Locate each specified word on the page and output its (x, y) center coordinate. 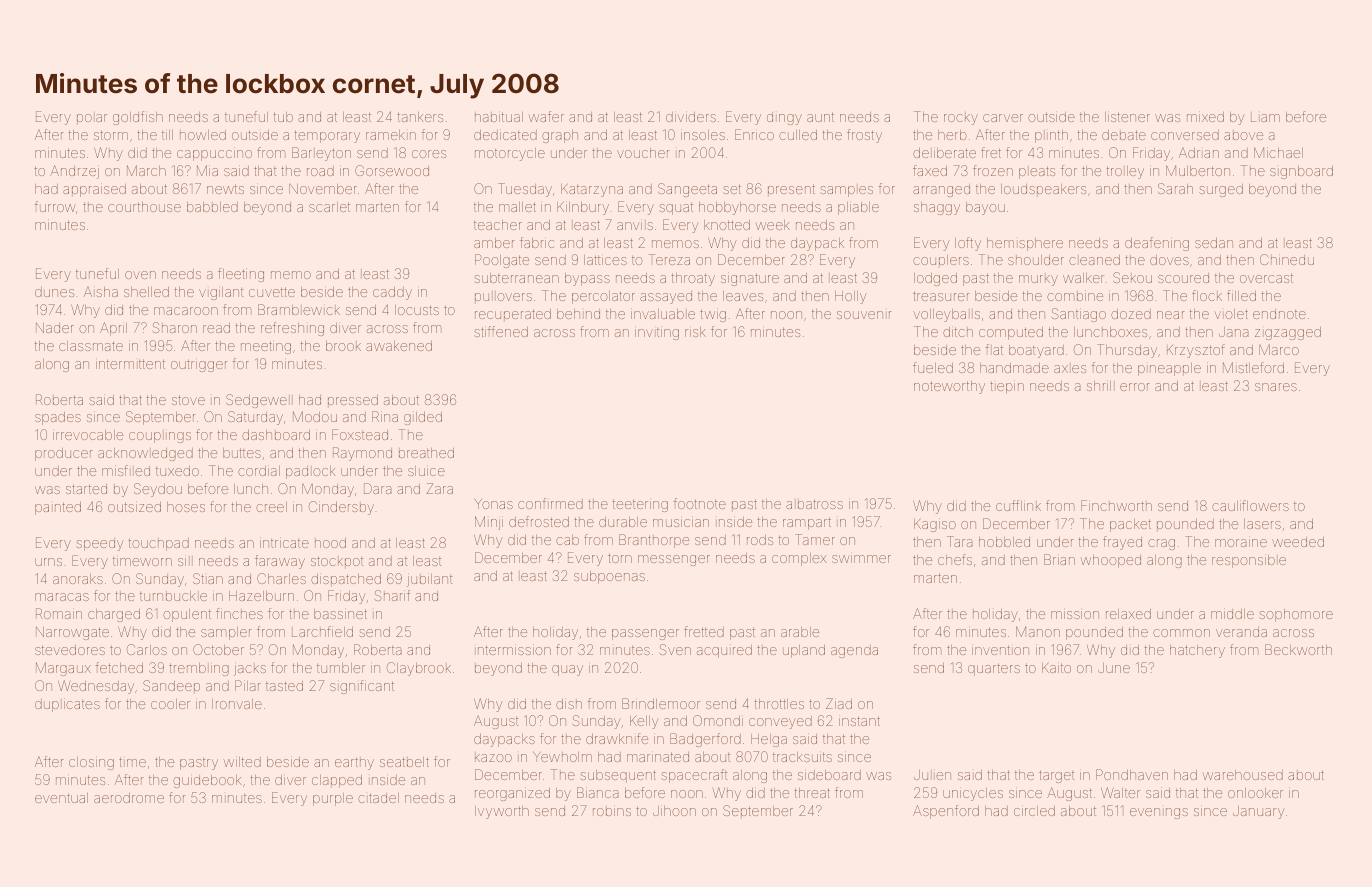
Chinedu (1287, 259)
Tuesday (525, 190)
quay (567, 670)
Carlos (147, 649)
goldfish (138, 118)
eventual (61, 798)
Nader (55, 328)
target (1056, 776)
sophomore (1296, 615)
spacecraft (694, 776)
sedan (1214, 243)
